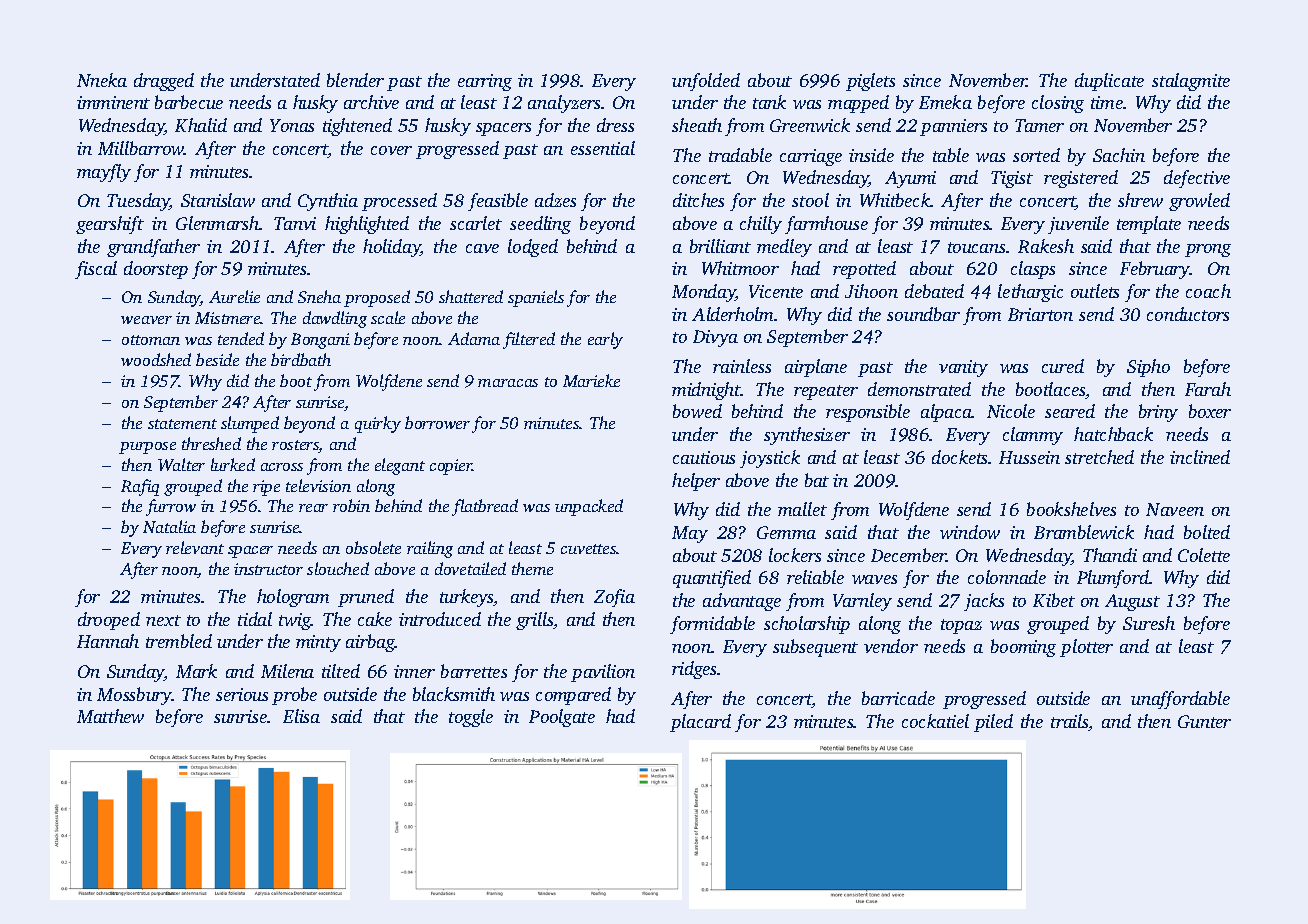 The height and width of the page is (924, 1308). Describe the element at coordinates (96, 270) in the page. I see `fiscal` at that location.
